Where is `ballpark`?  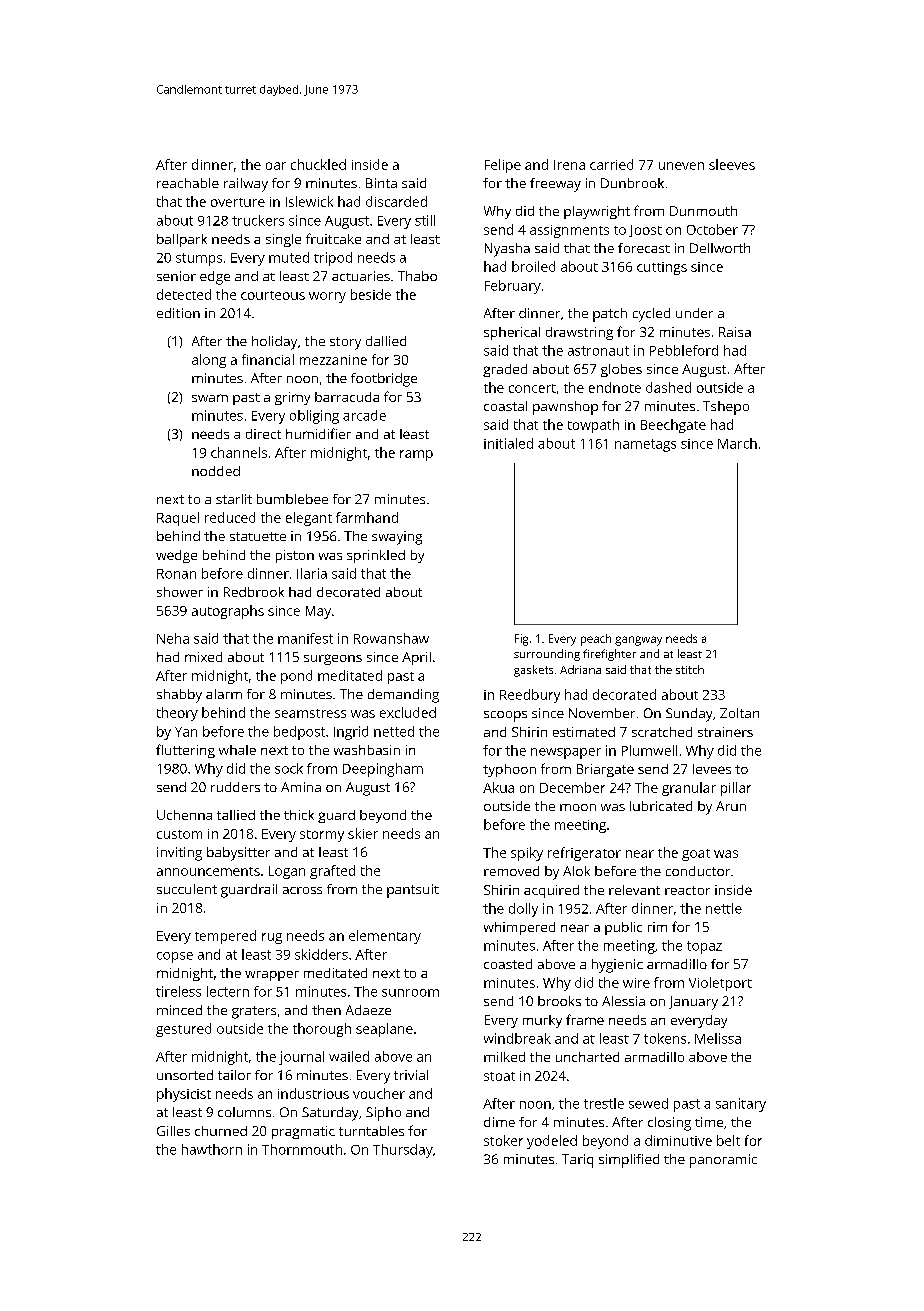
ballpark is located at coordinates (182, 240).
